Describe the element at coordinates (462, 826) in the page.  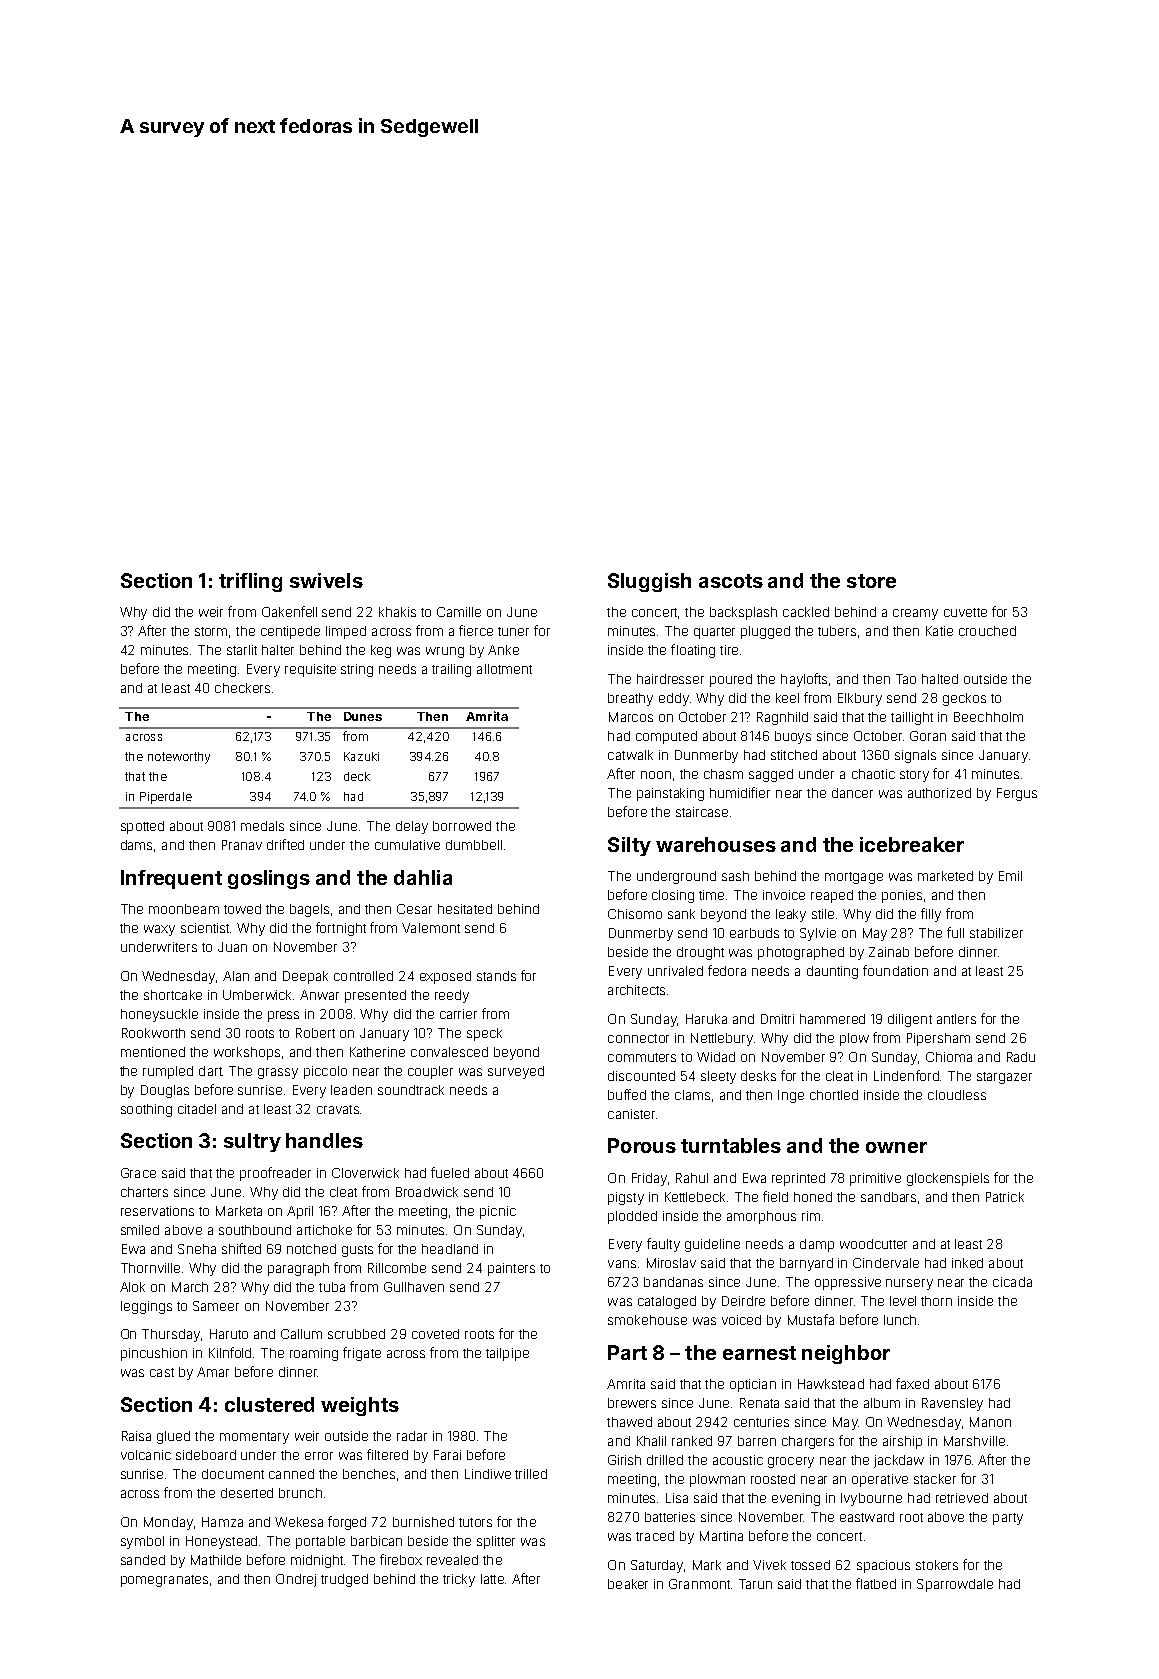
I see `borrowed` at that location.
